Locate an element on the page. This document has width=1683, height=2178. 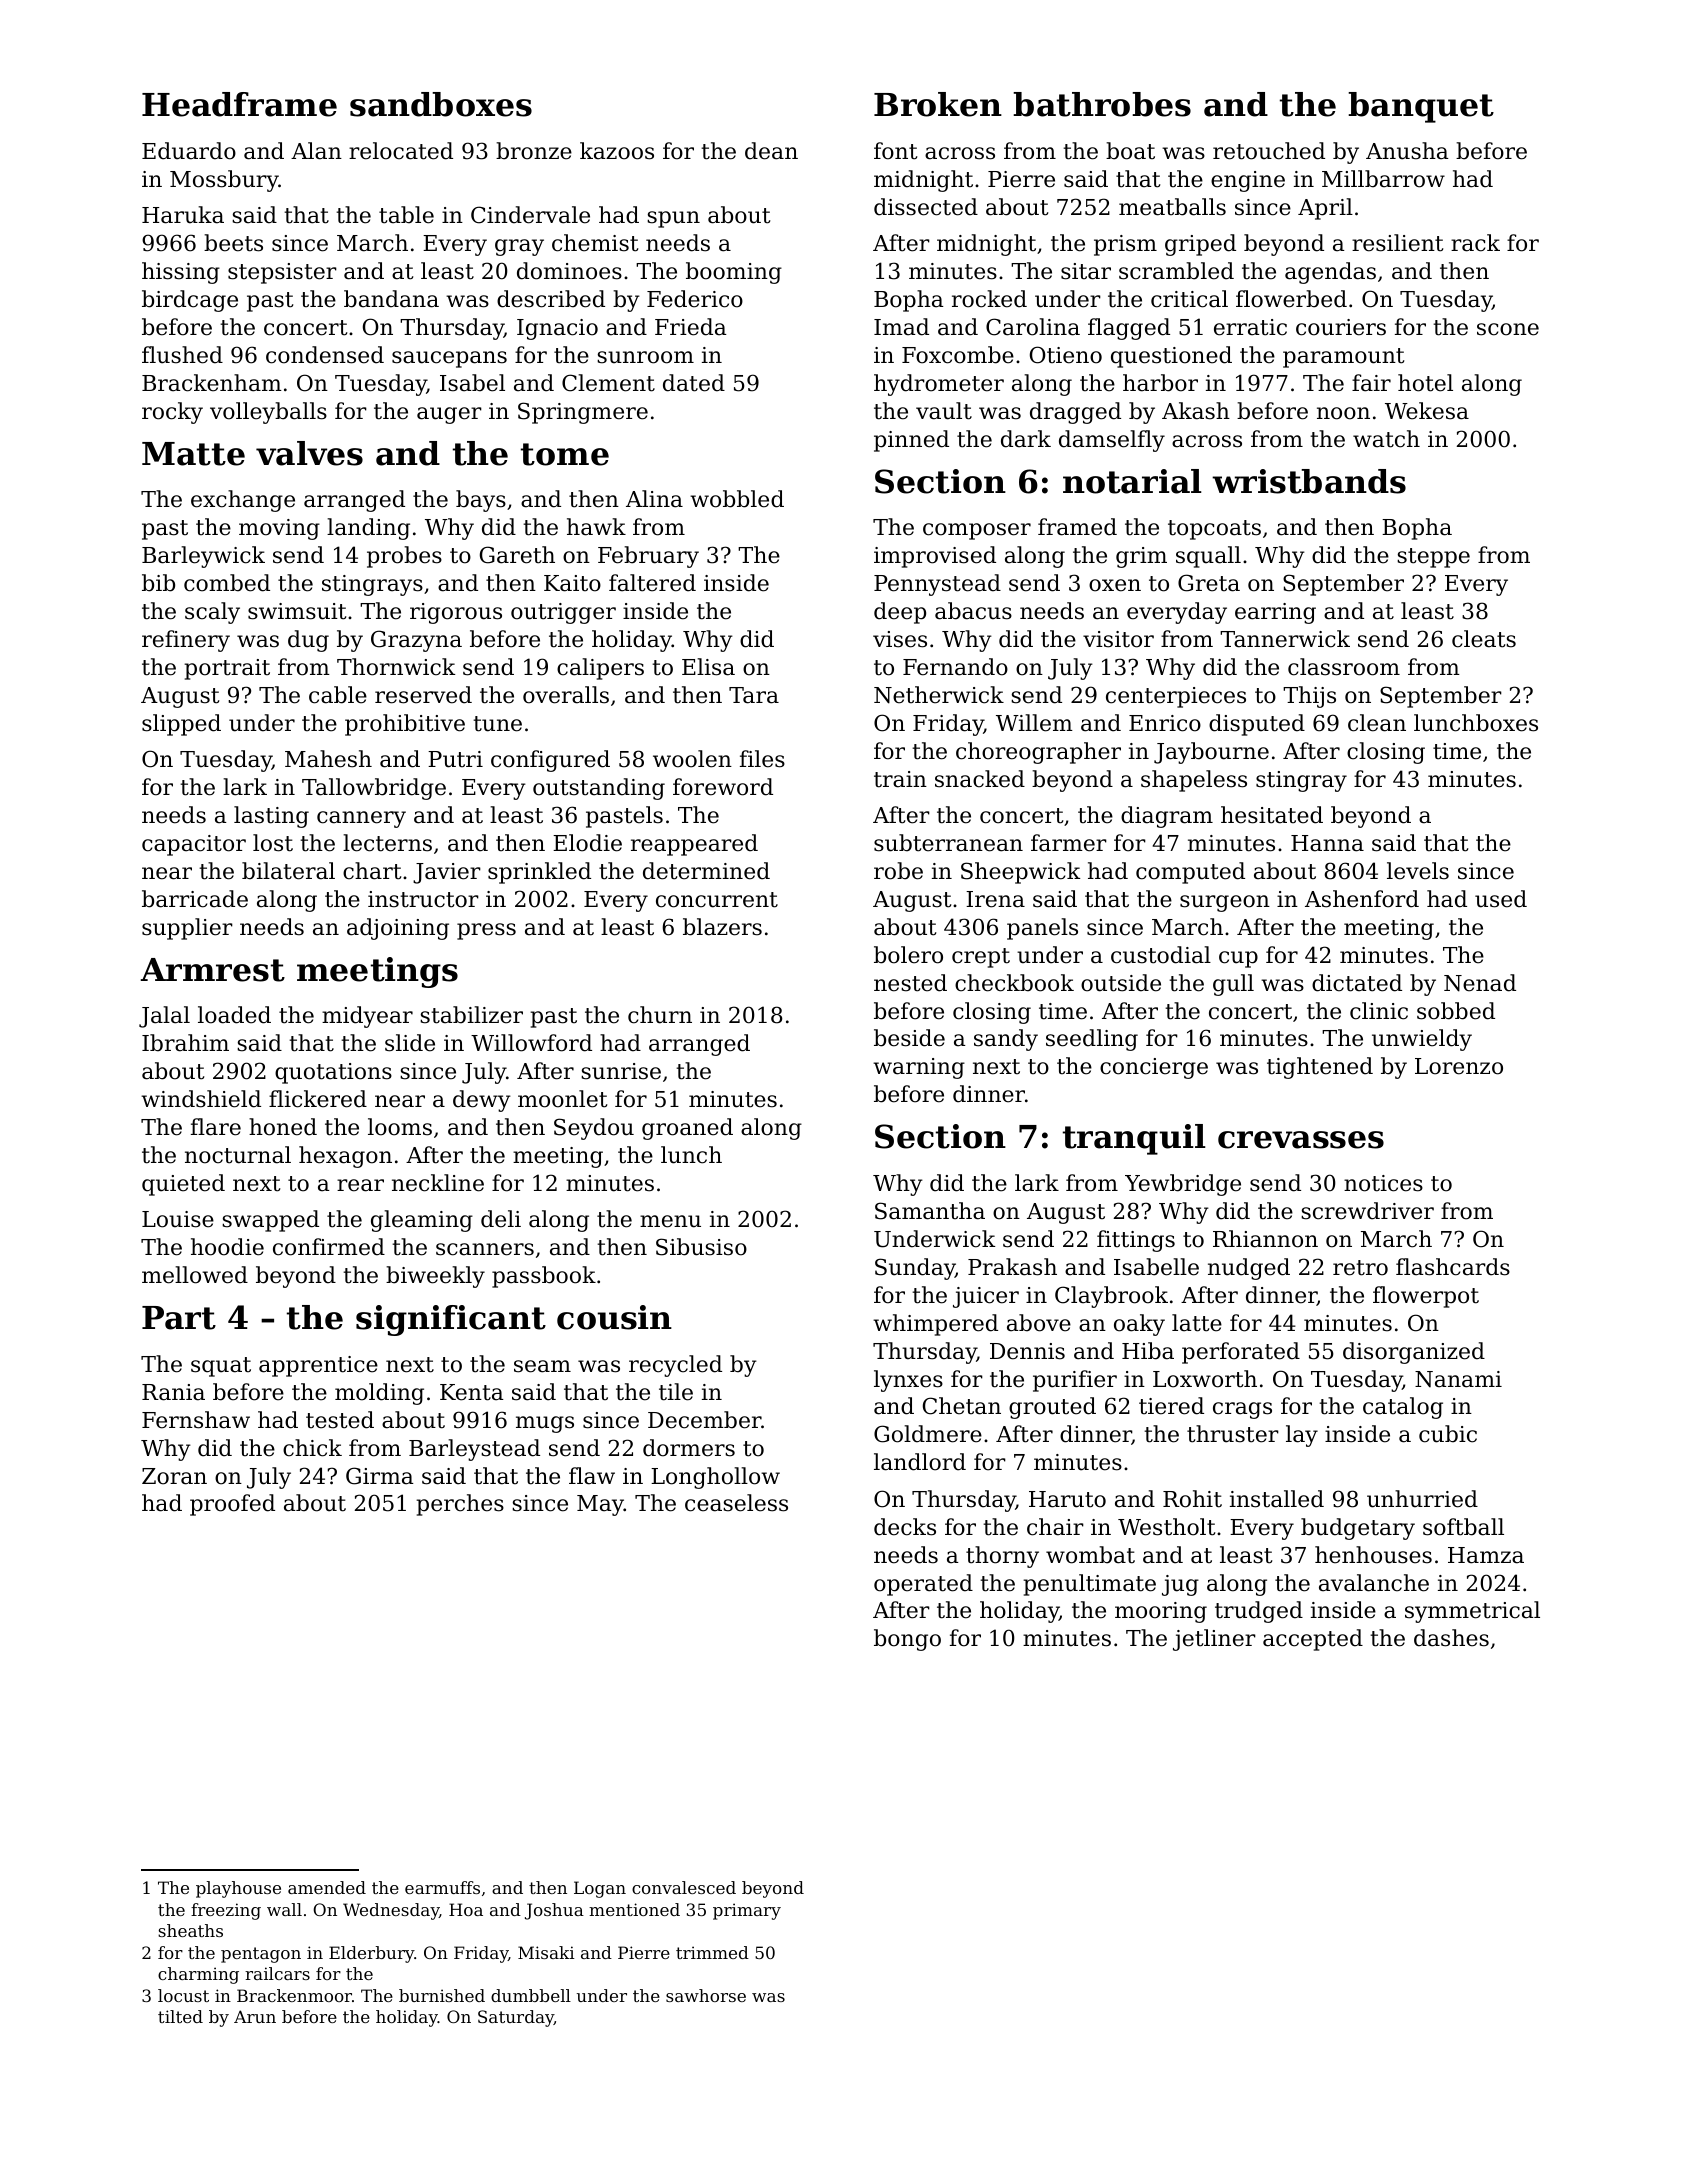
Arun is located at coordinates (255, 2016).
